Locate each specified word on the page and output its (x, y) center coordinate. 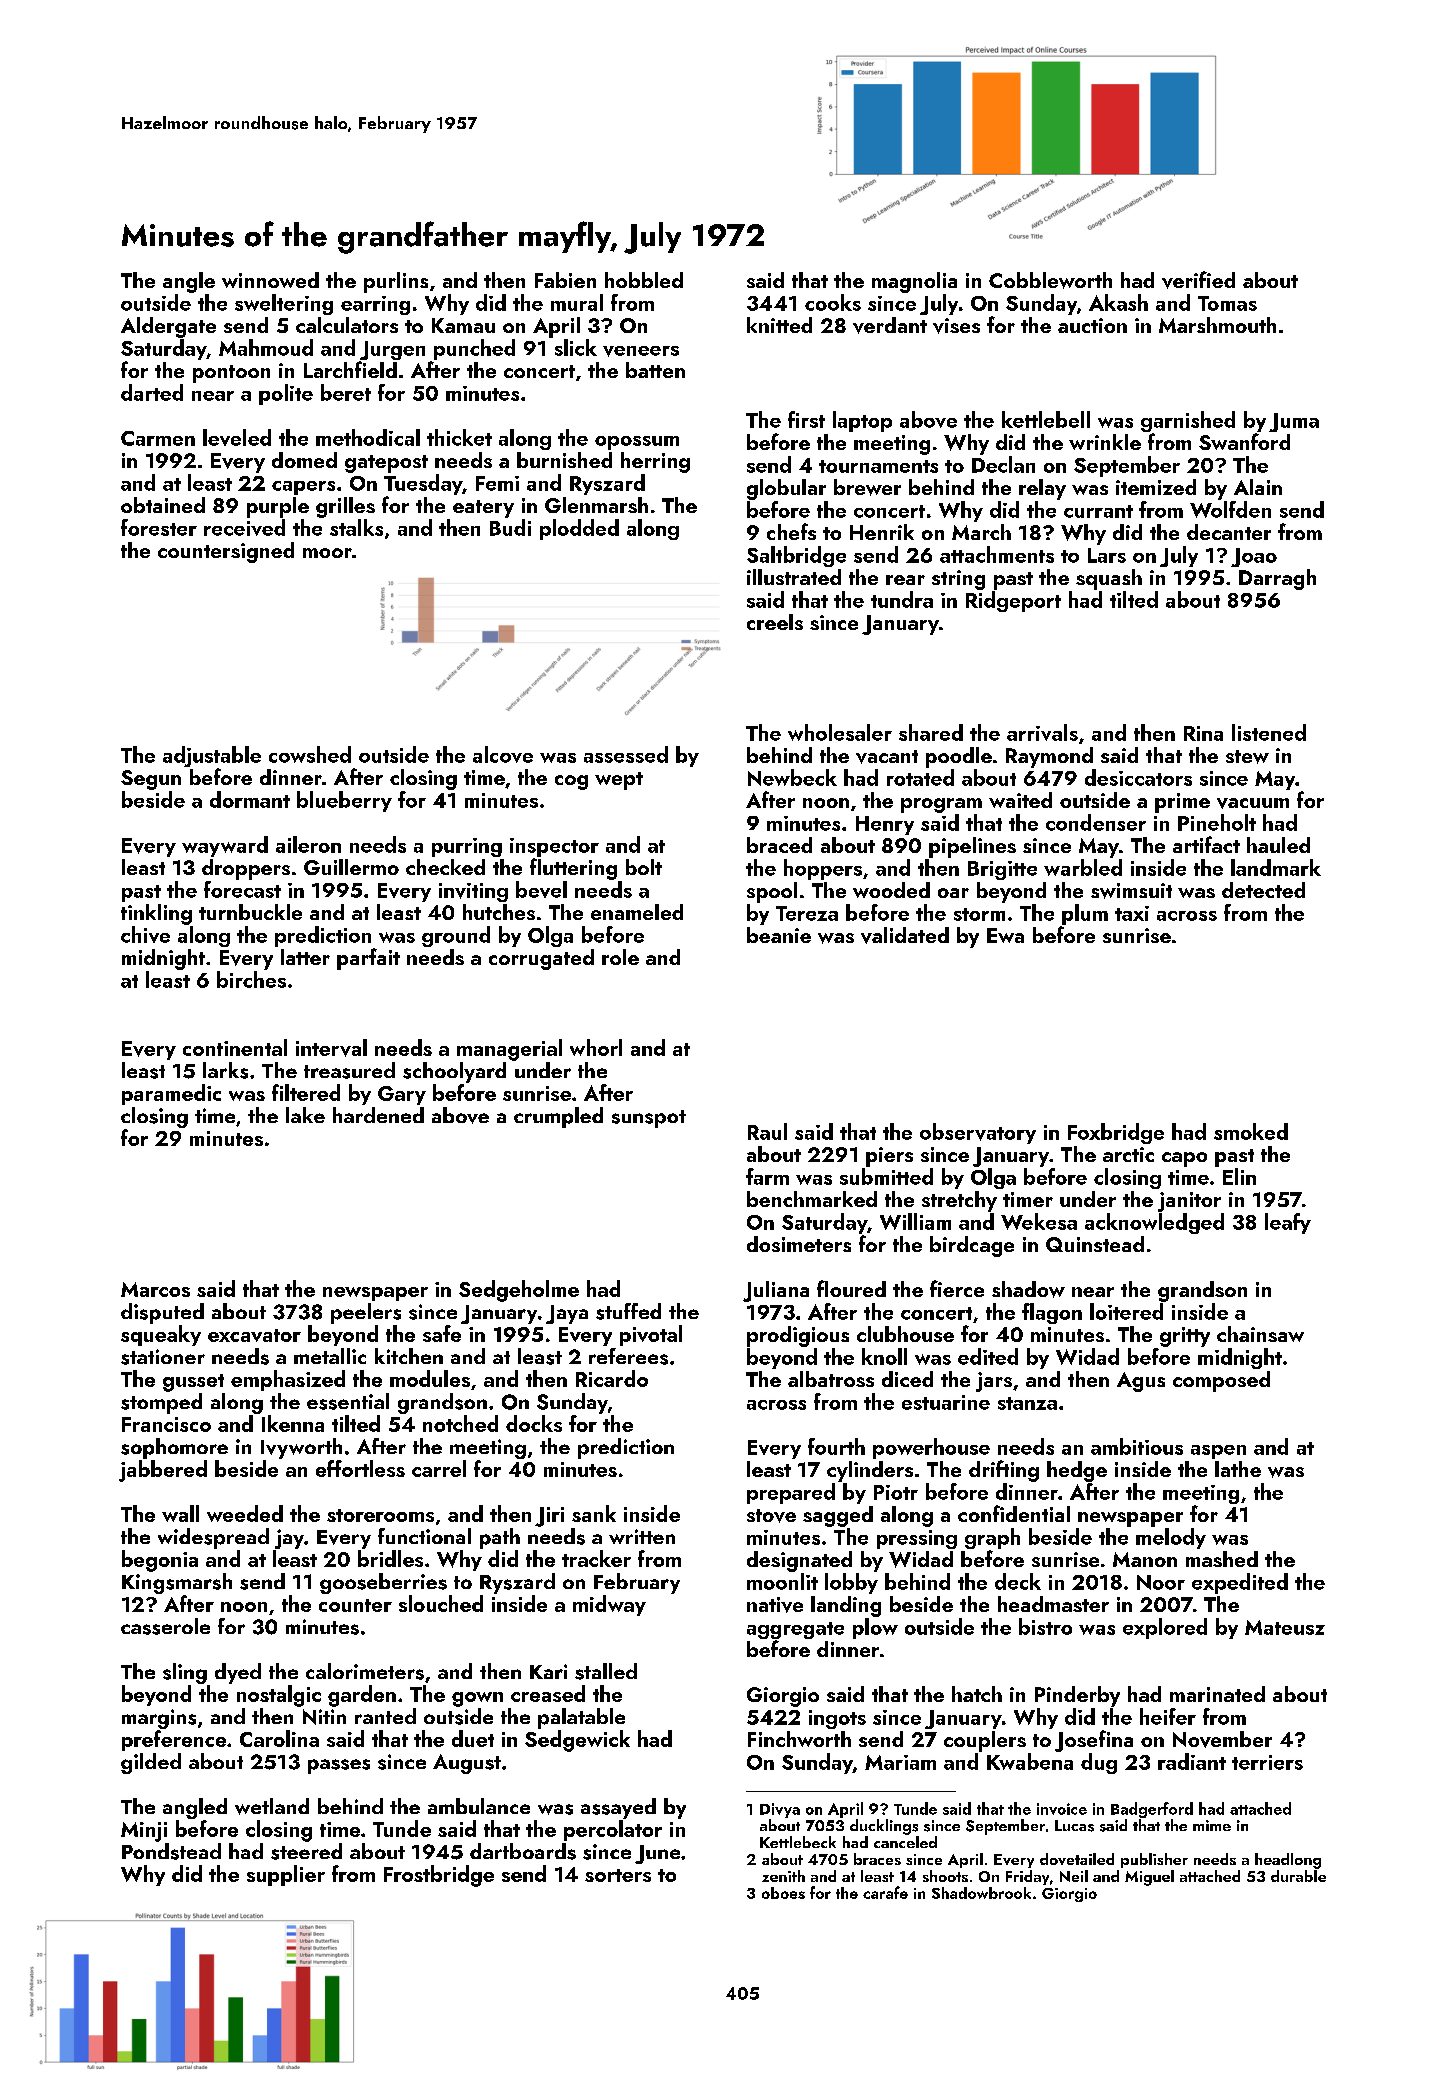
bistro (1045, 1626)
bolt (644, 867)
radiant (1192, 1761)
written (642, 1536)
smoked (1251, 1131)
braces (877, 1859)
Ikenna (293, 1423)
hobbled (644, 280)
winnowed (270, 280)
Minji (144, 1832)
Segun (151, 780)
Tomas (1227, 303)
